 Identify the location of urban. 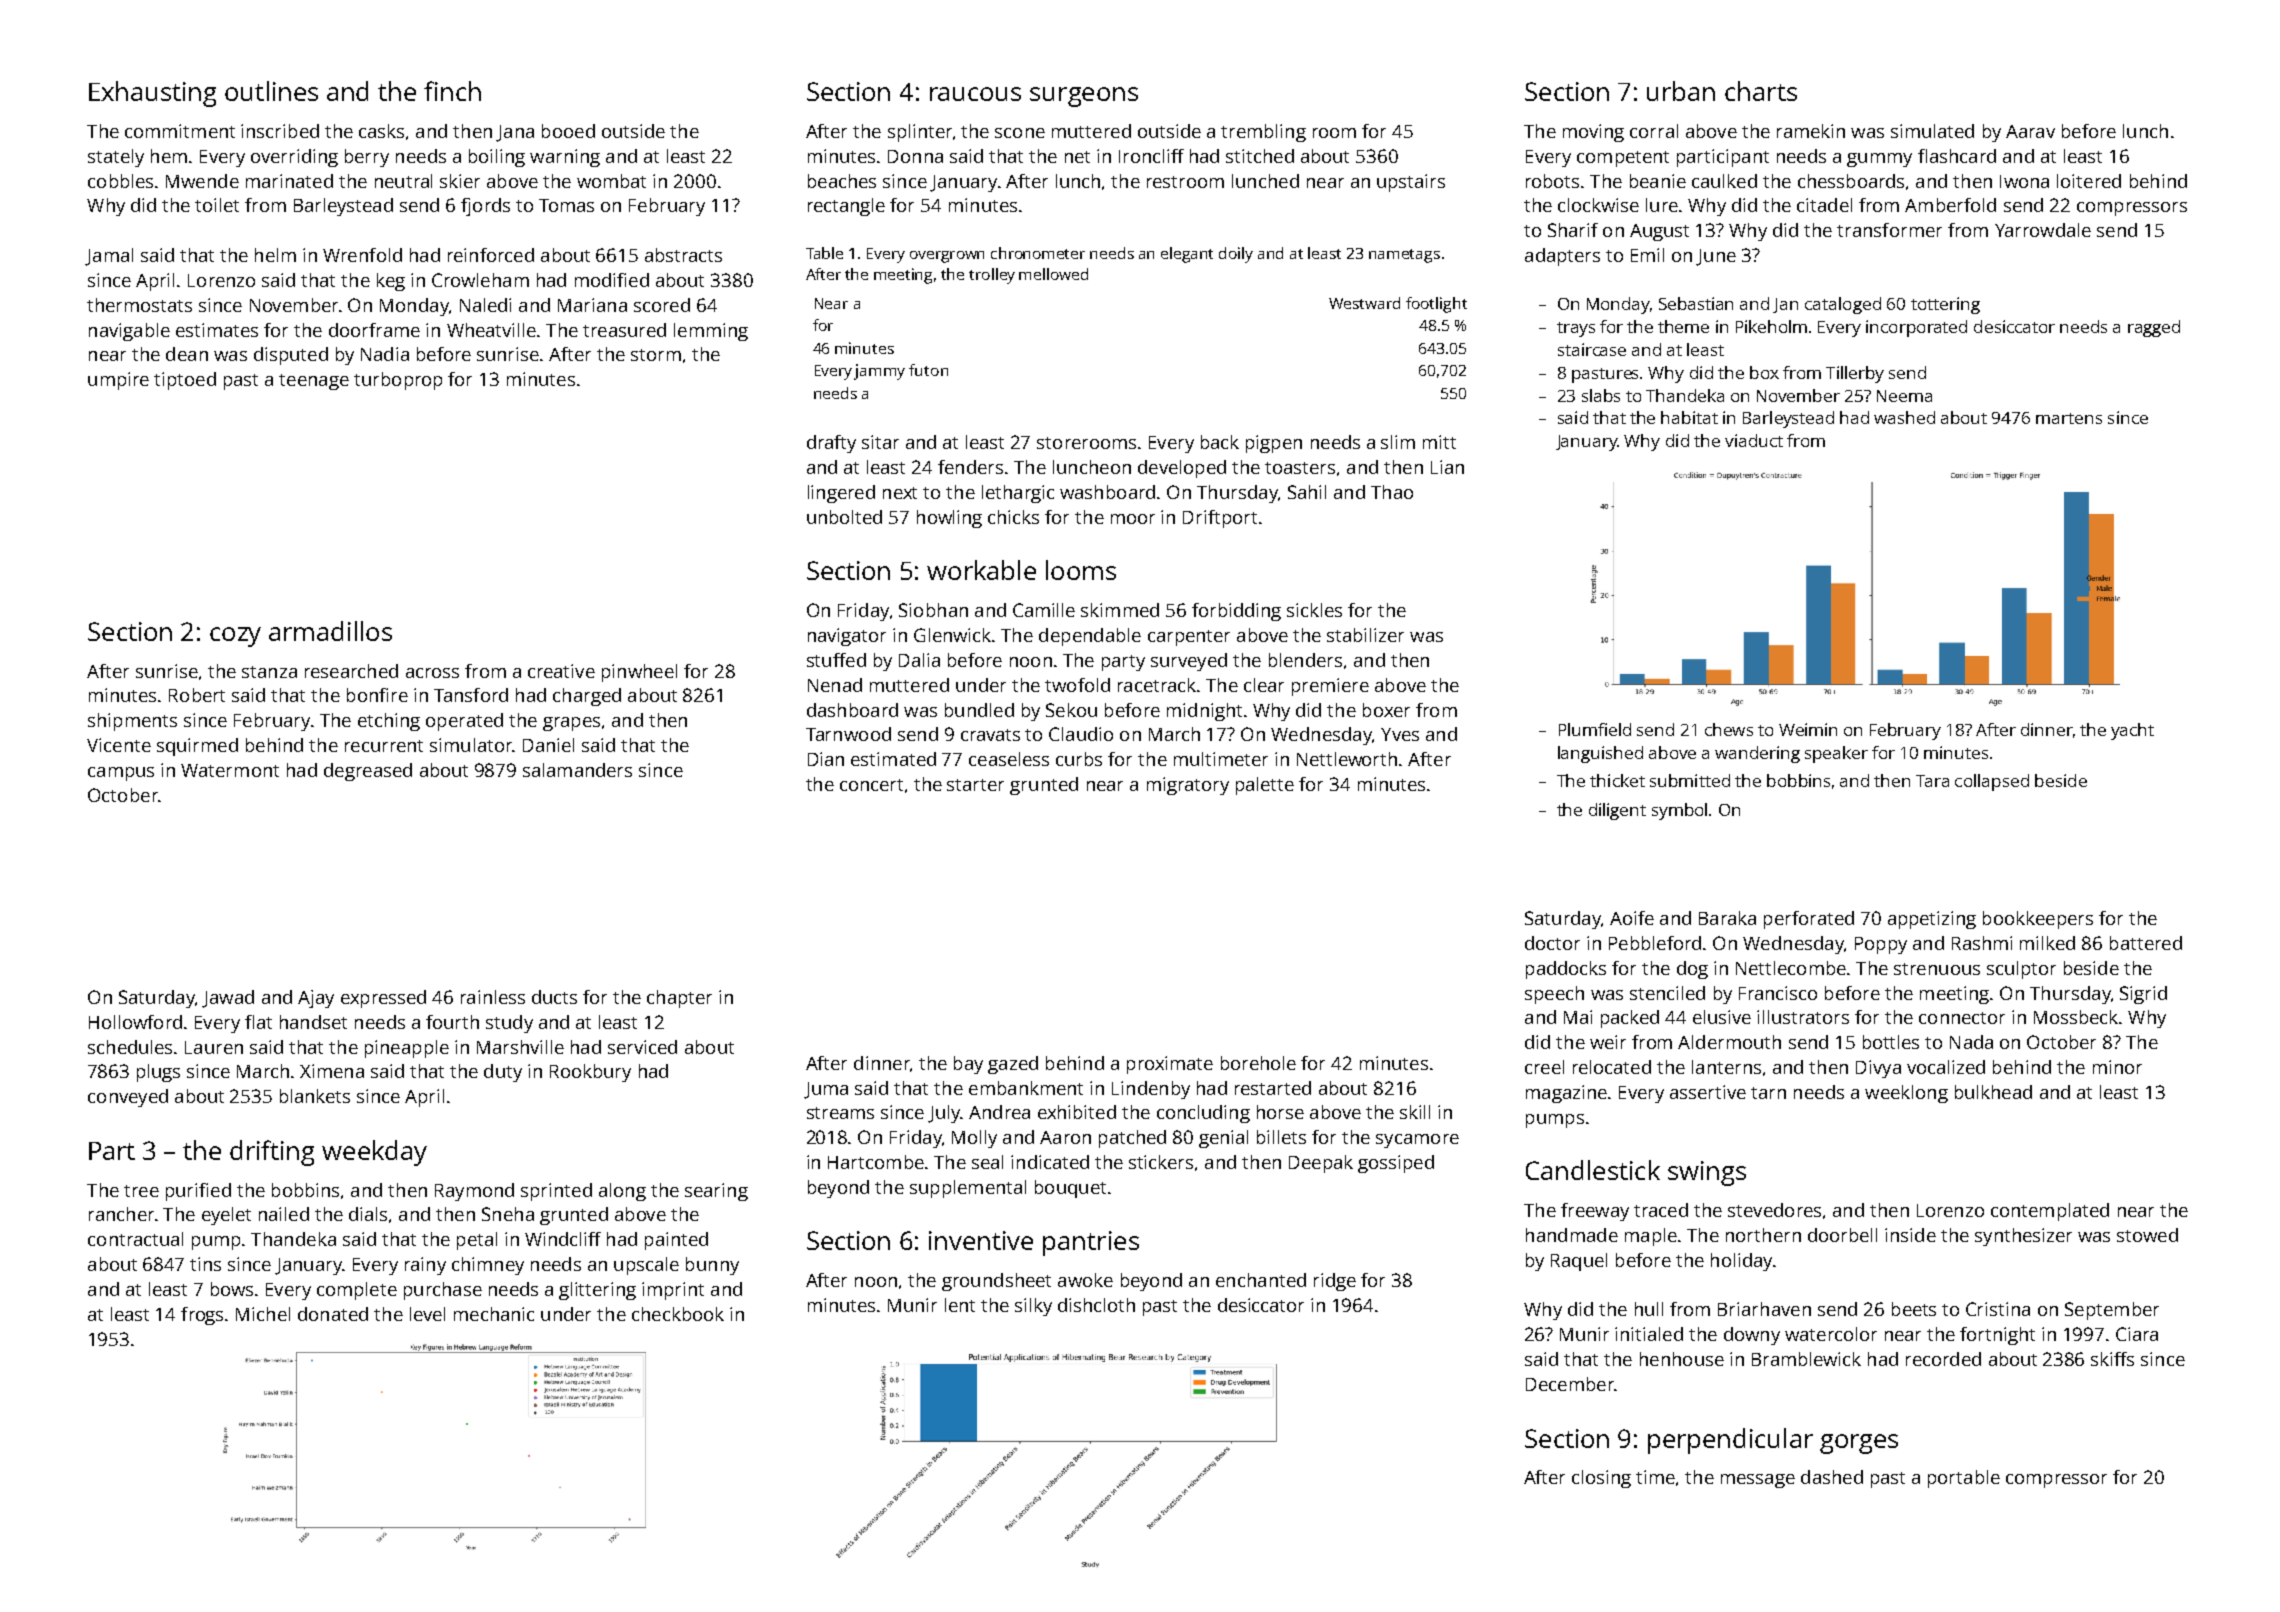
(1681, 91).
